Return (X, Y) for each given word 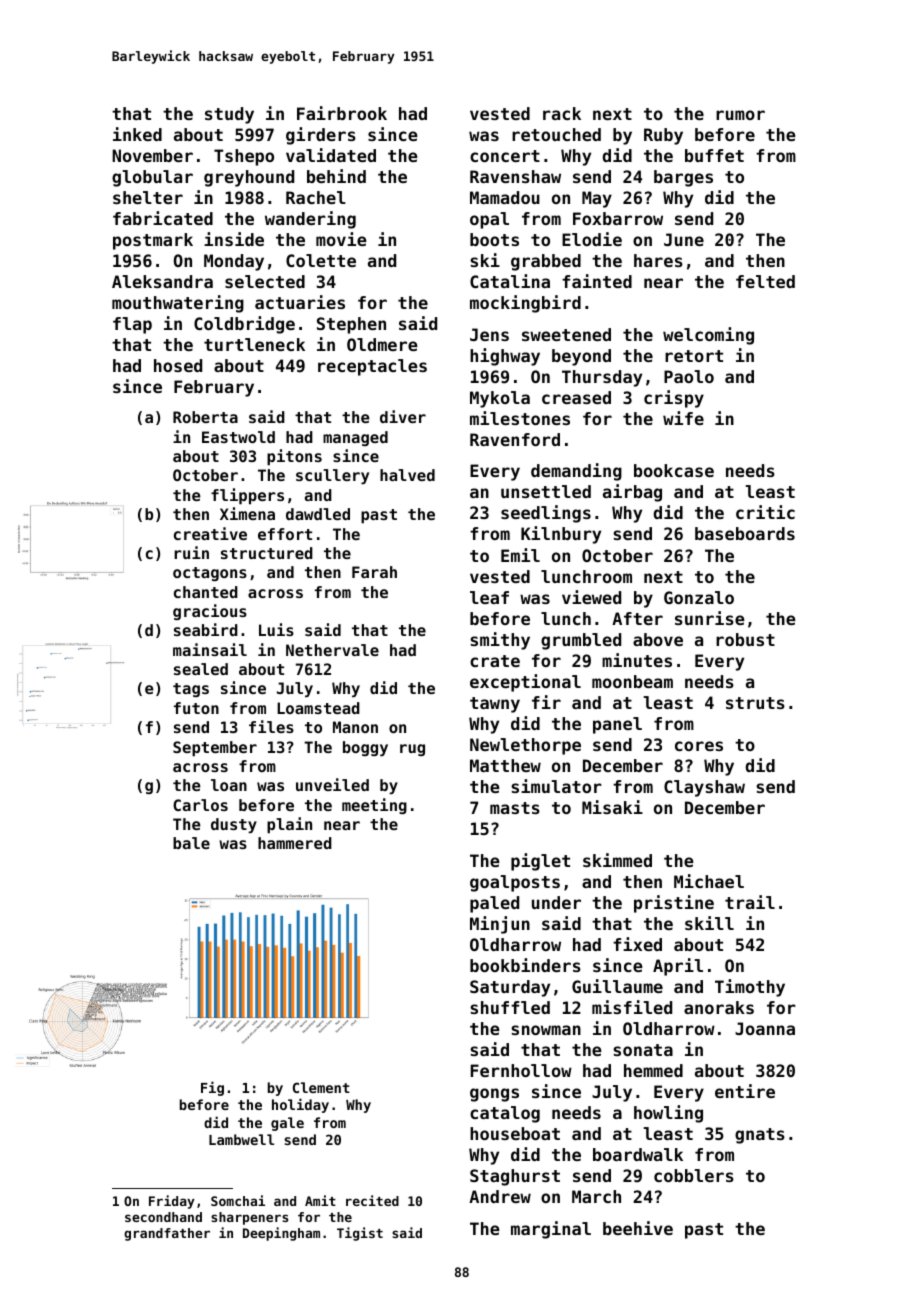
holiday (300, 1105)
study (229, 115)
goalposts (515, 883)
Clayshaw (704, 788)
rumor (740, 115)
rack (562, 113)
